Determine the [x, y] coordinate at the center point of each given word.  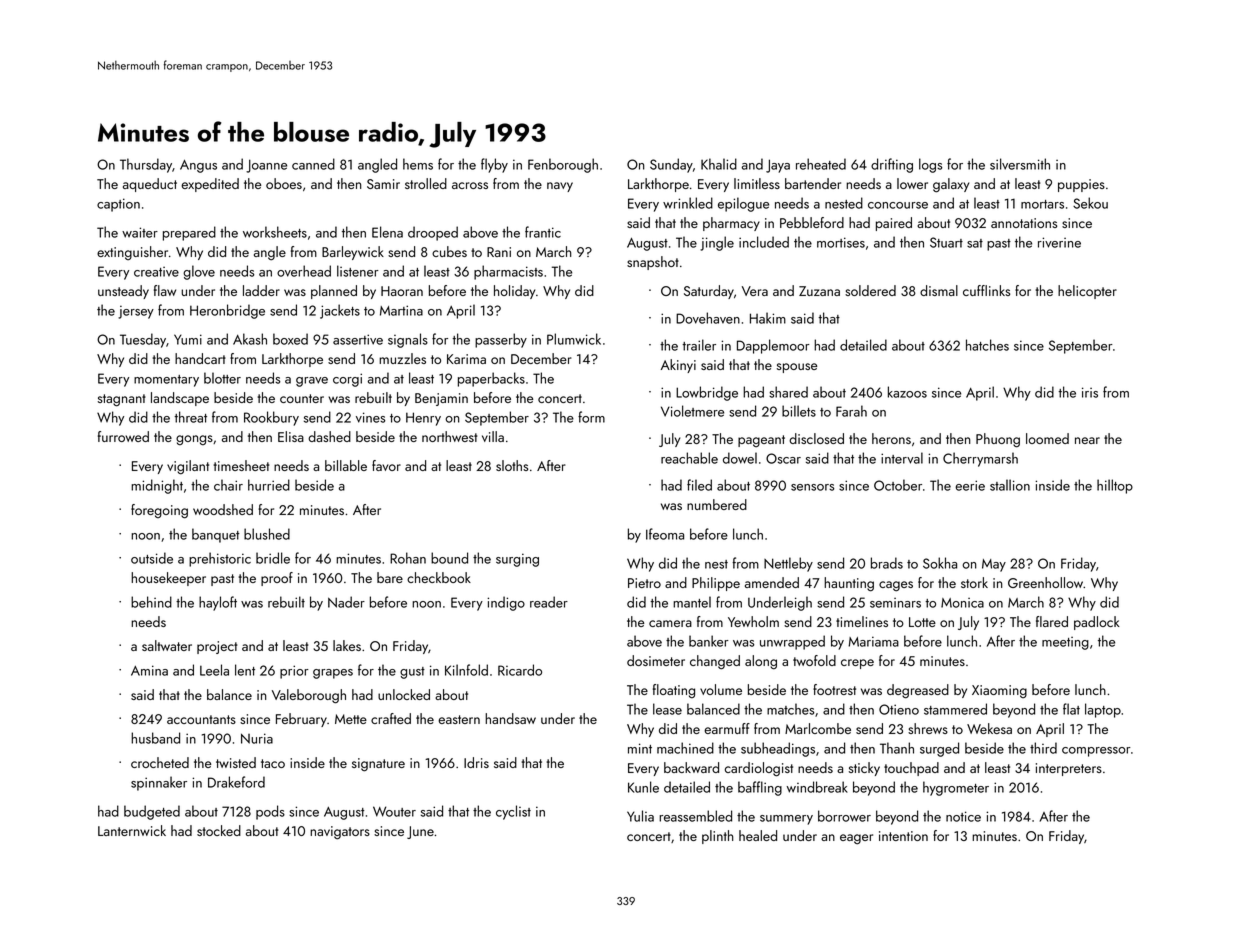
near [1087, 440]
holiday [514, 292]
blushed [267, 534]
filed [699, 485]
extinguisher [132, 253]
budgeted [152, 812]
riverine [1059, 242]
